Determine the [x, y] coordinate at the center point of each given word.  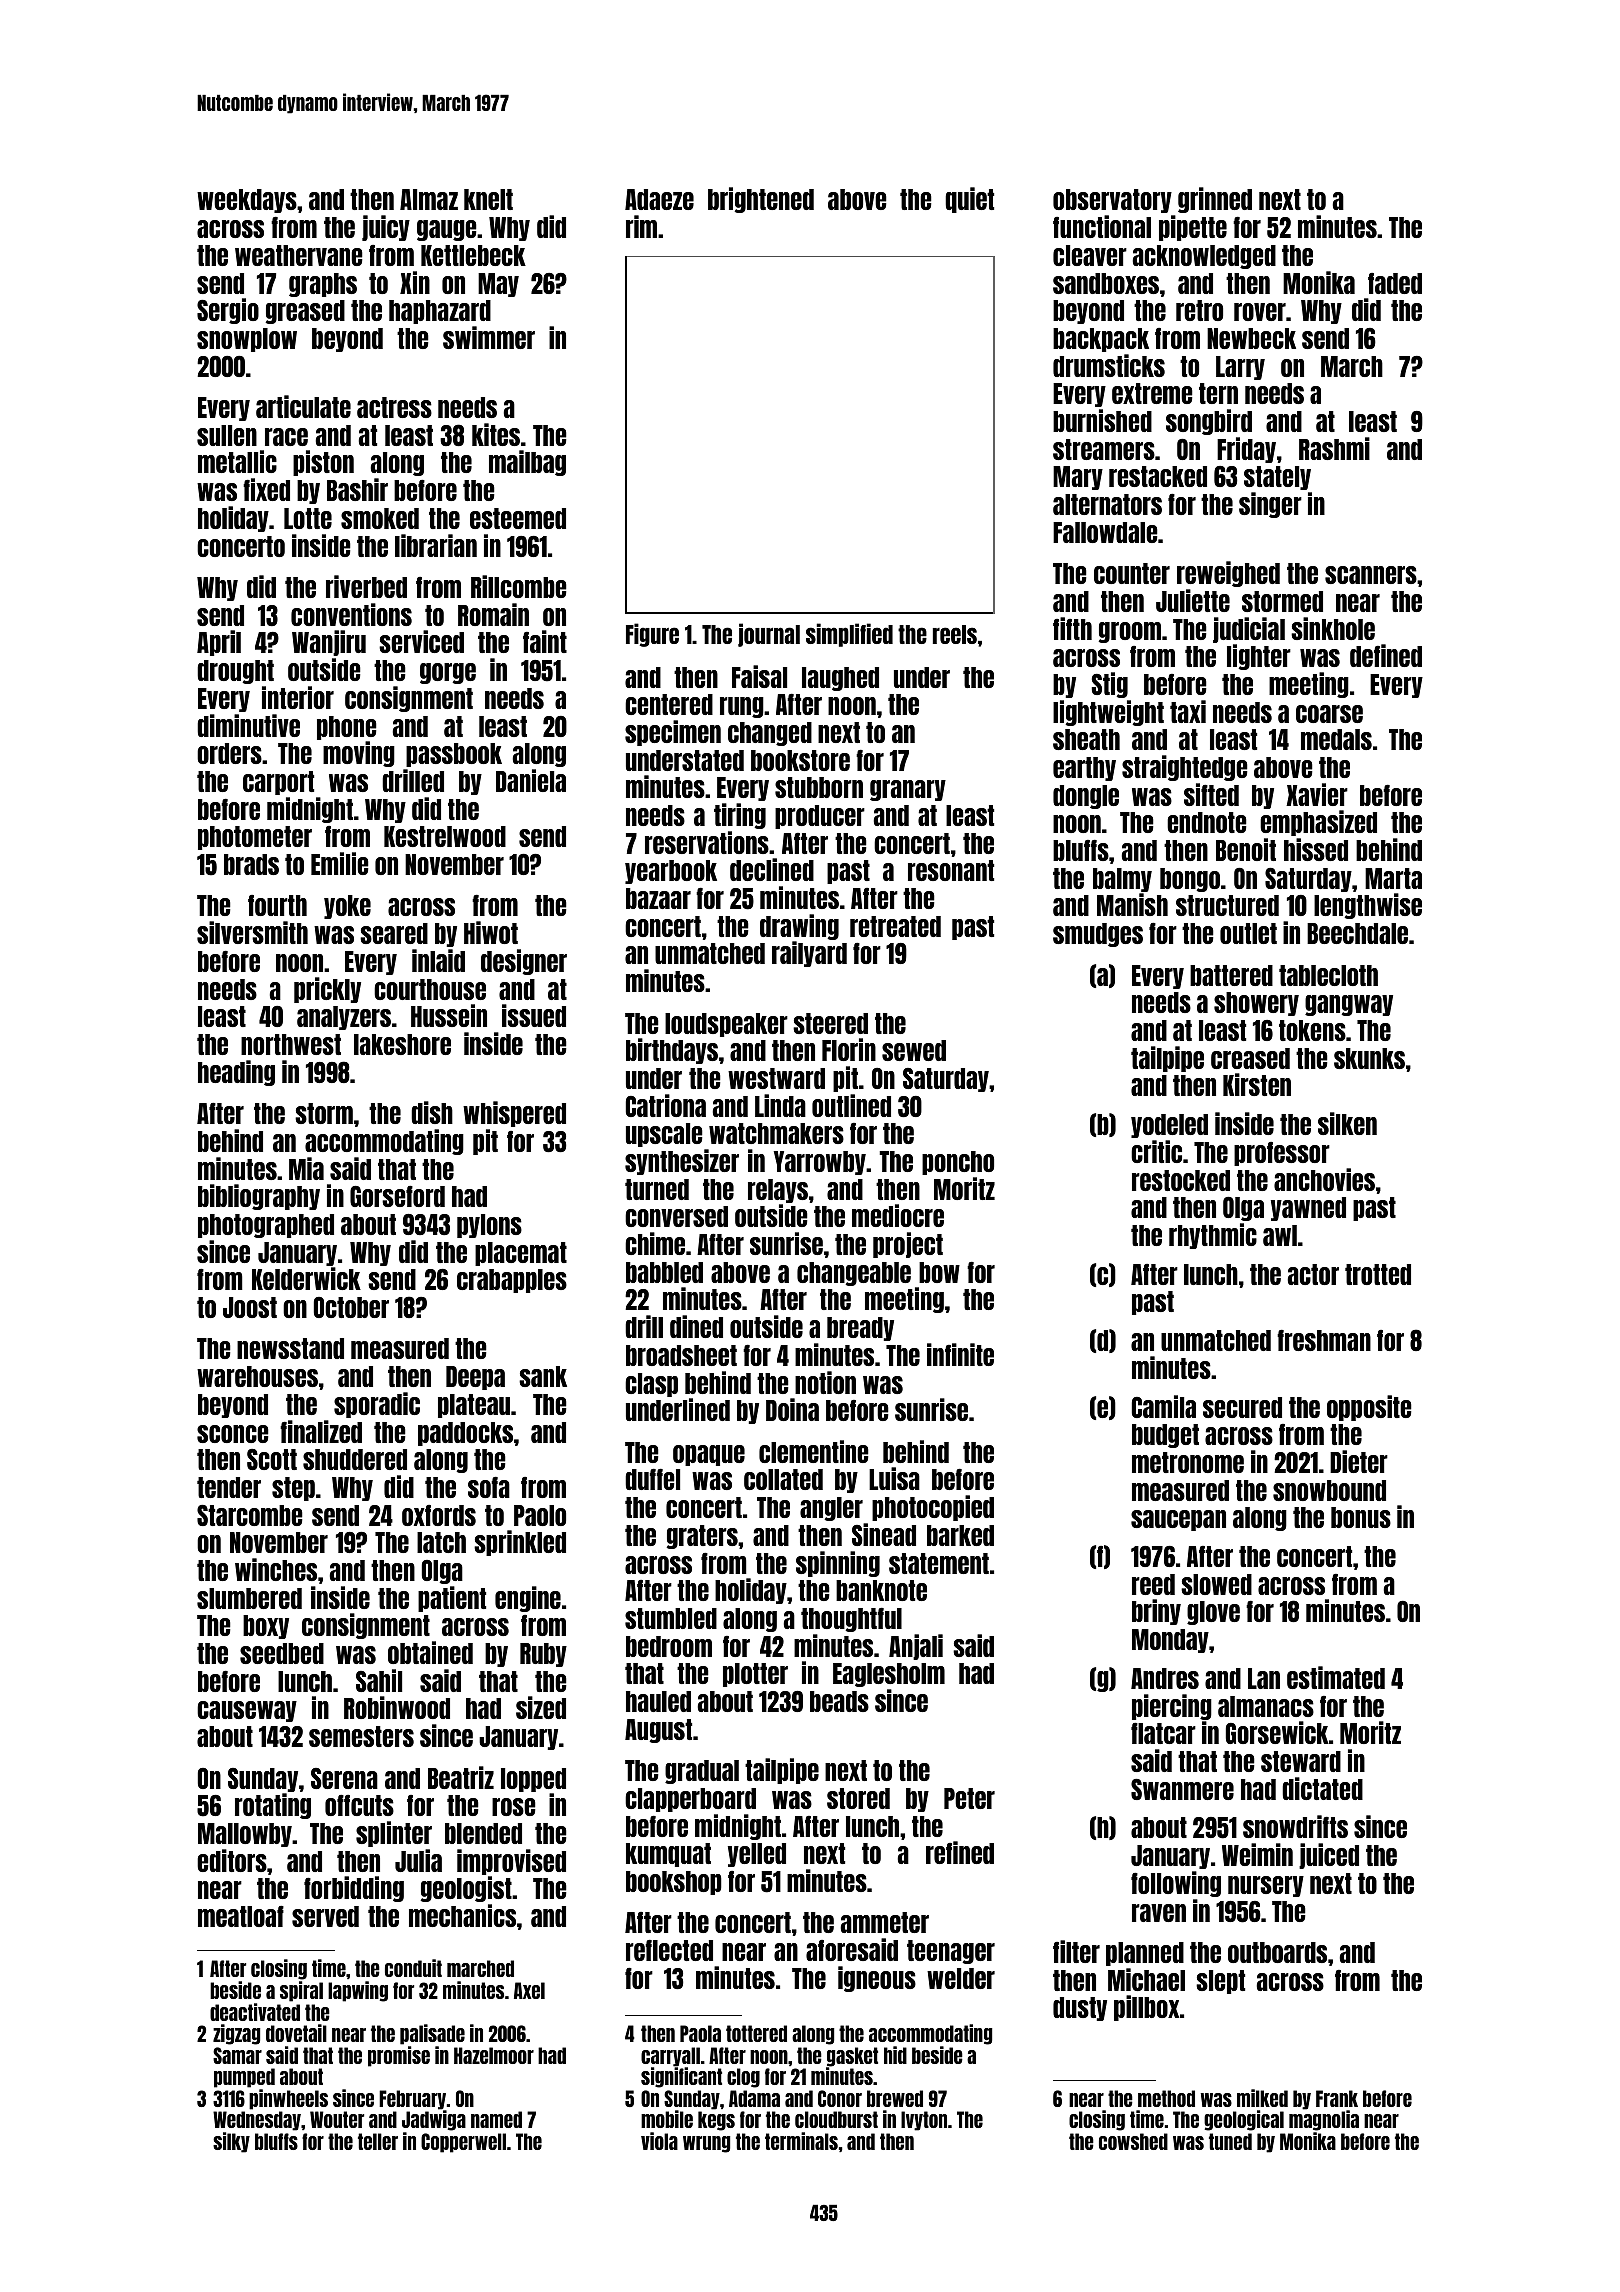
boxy [266, 1627]
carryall [670, 2057]
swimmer [489, 337]
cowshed [1133, 2141]
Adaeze [659, 199]
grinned [1215, 200]
